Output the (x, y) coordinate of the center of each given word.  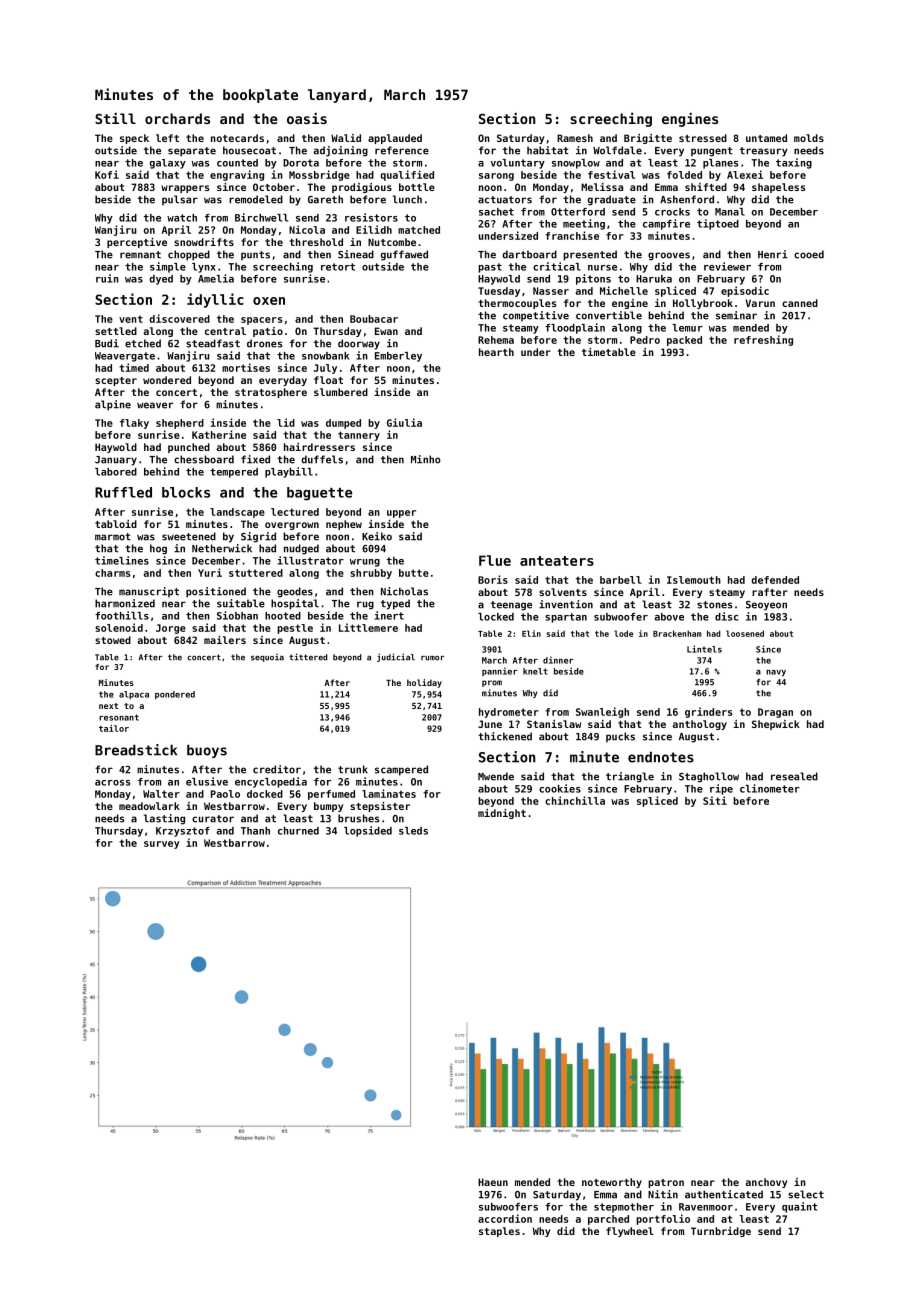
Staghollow (709, 777)
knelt (535, 671)
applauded (395, 139)
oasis (307, 118)
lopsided (368, 831)
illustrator (311, 560)
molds (809, 138)
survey (162, 845)
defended (775, 580)
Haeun (493, 1182)
